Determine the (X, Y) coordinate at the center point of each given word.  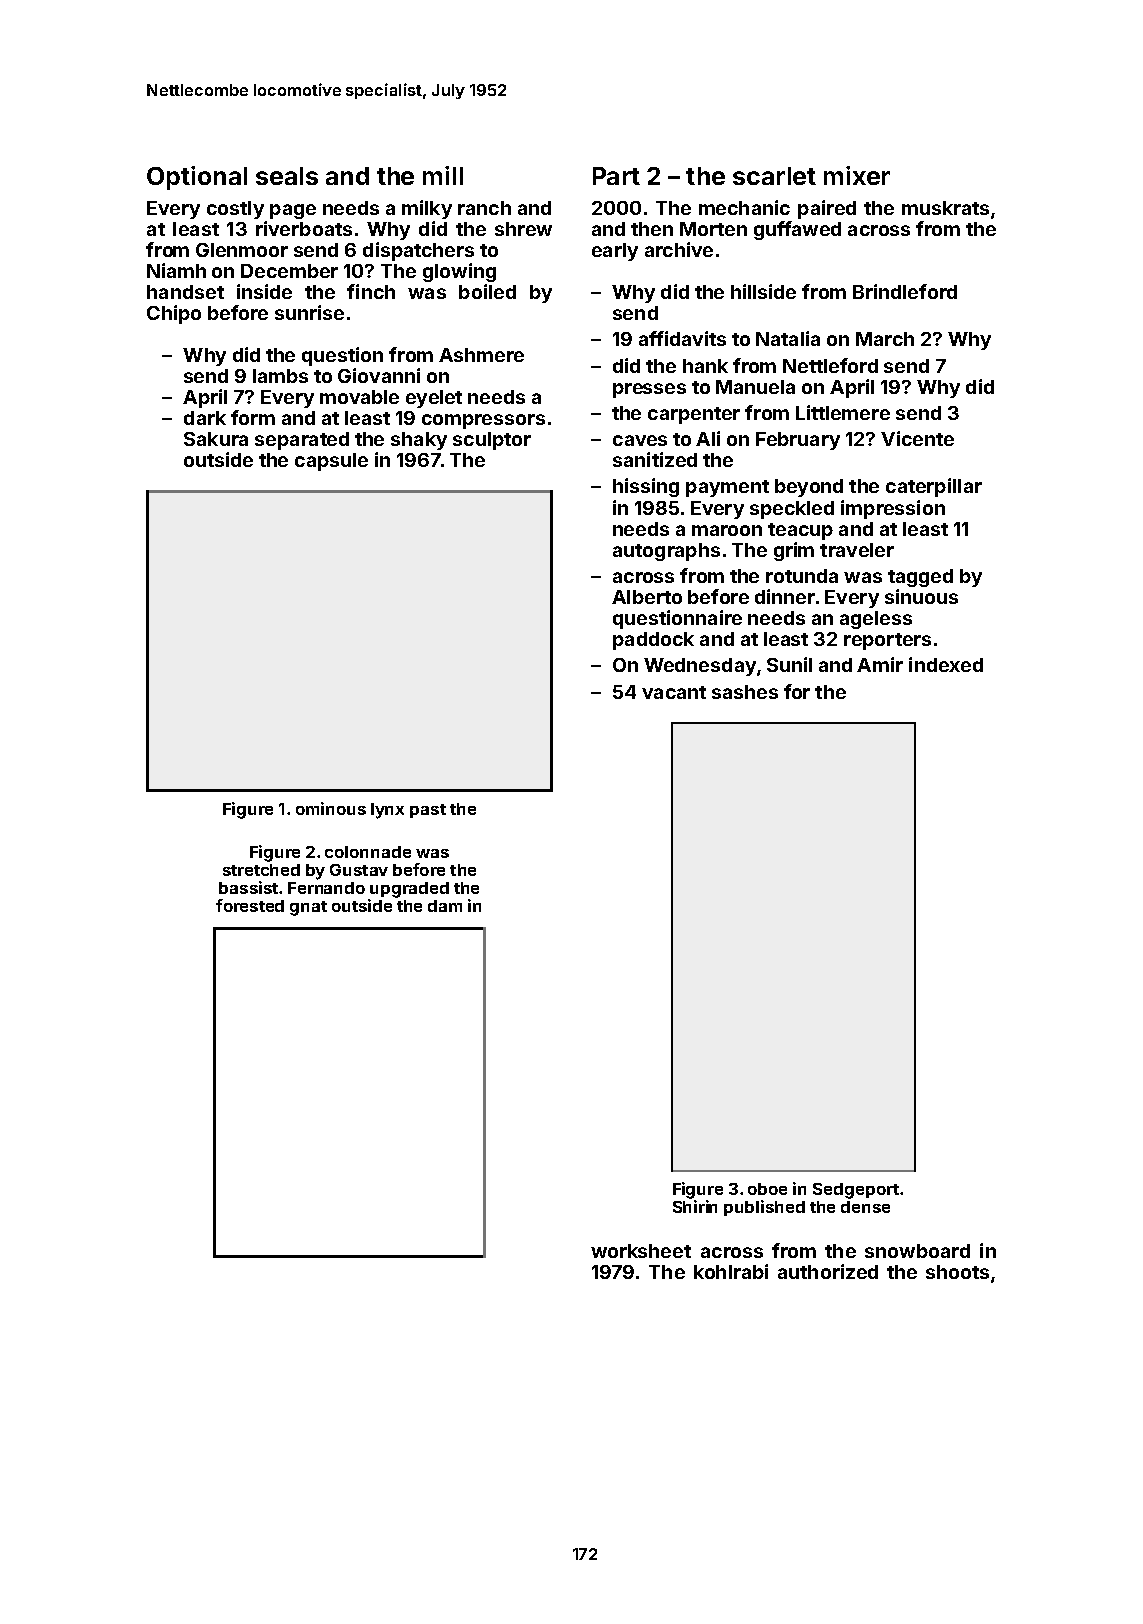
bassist (248, 887)
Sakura (216, 439)
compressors (483, 421)
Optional (197, 178)
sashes (745, 692)
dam (445, 906)
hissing (646, 487)
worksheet (641, 1251)
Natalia (788, 338)
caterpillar (934, 487)
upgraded (409, 890)
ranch (484, 208)
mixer (857, 175)
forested (250, 905)
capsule (331, 462)
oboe (767, 1189)
